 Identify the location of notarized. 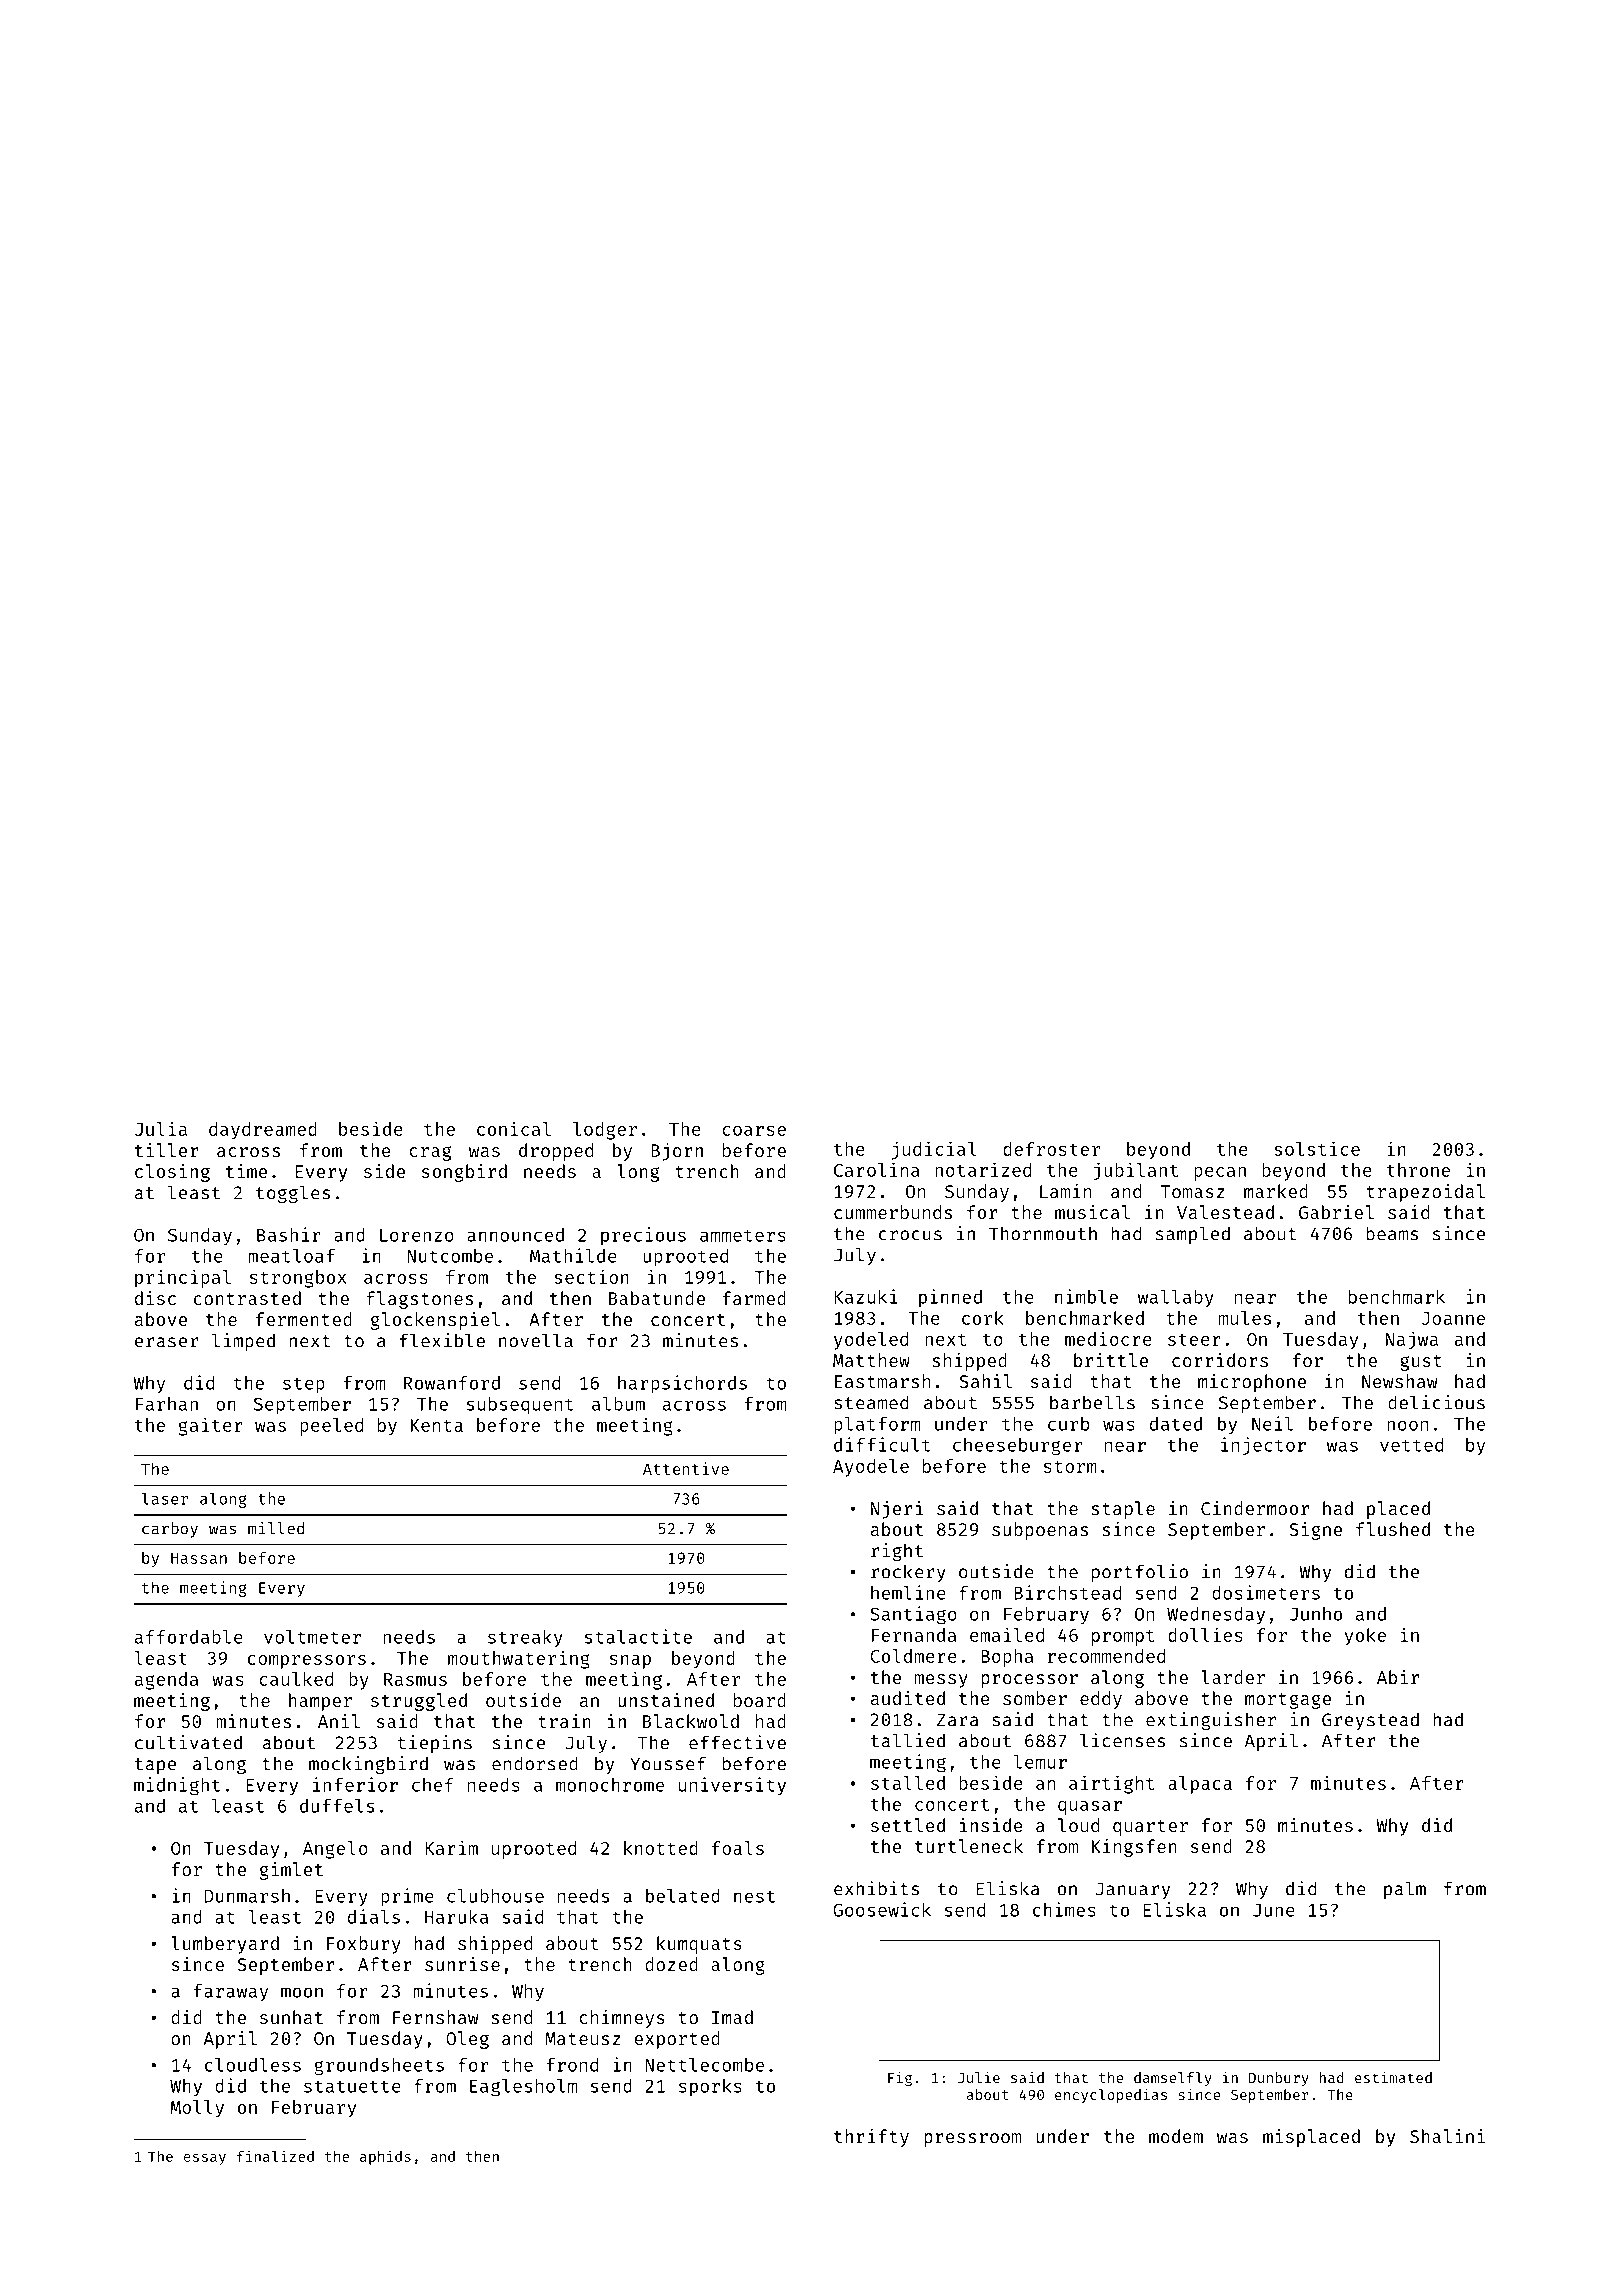
(983, 1169).
